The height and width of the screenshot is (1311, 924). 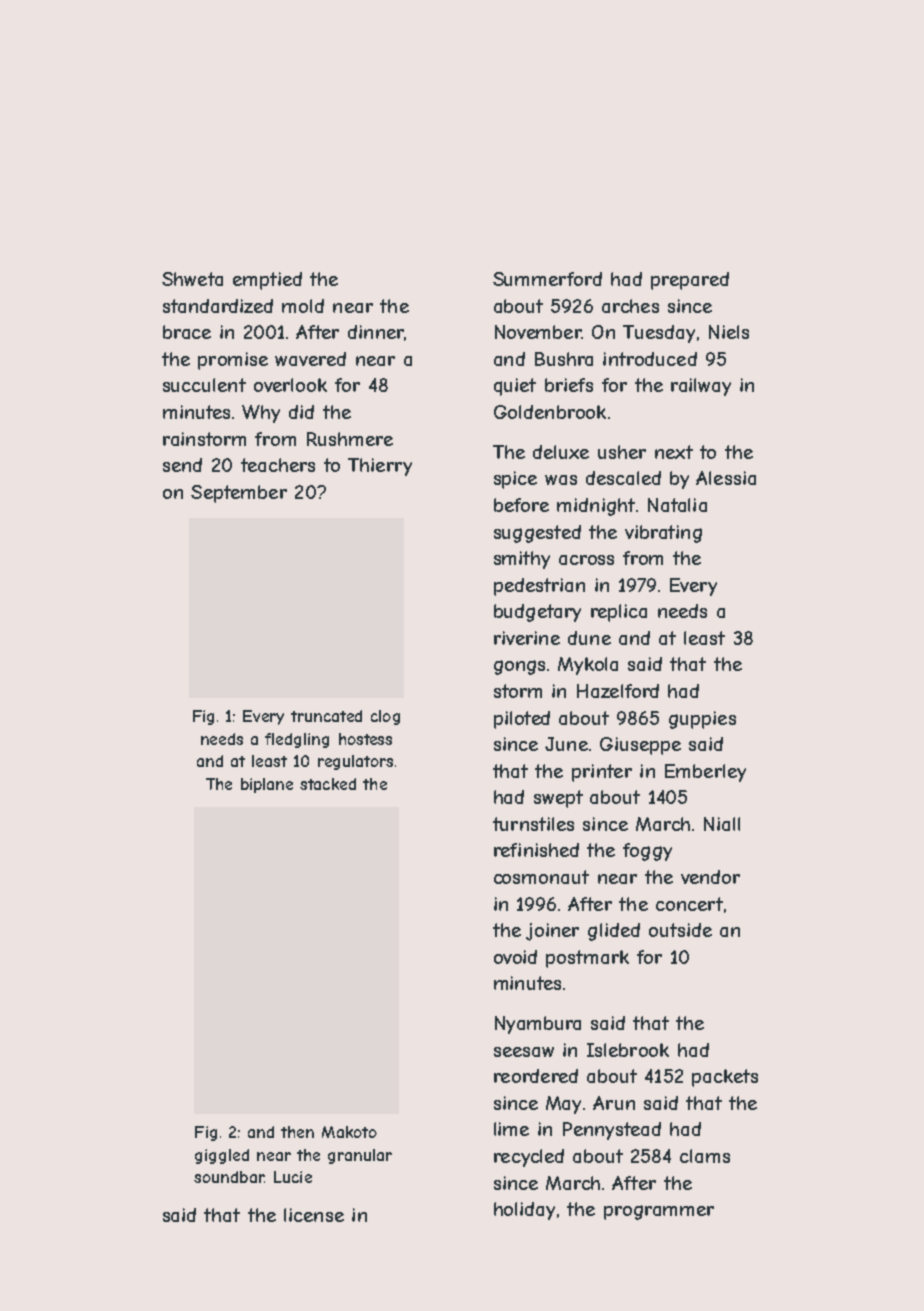 What do you see at coordinates (229, 1177) in the screenshot?
I see `soundbar` at bounding box center [229, 1177].
